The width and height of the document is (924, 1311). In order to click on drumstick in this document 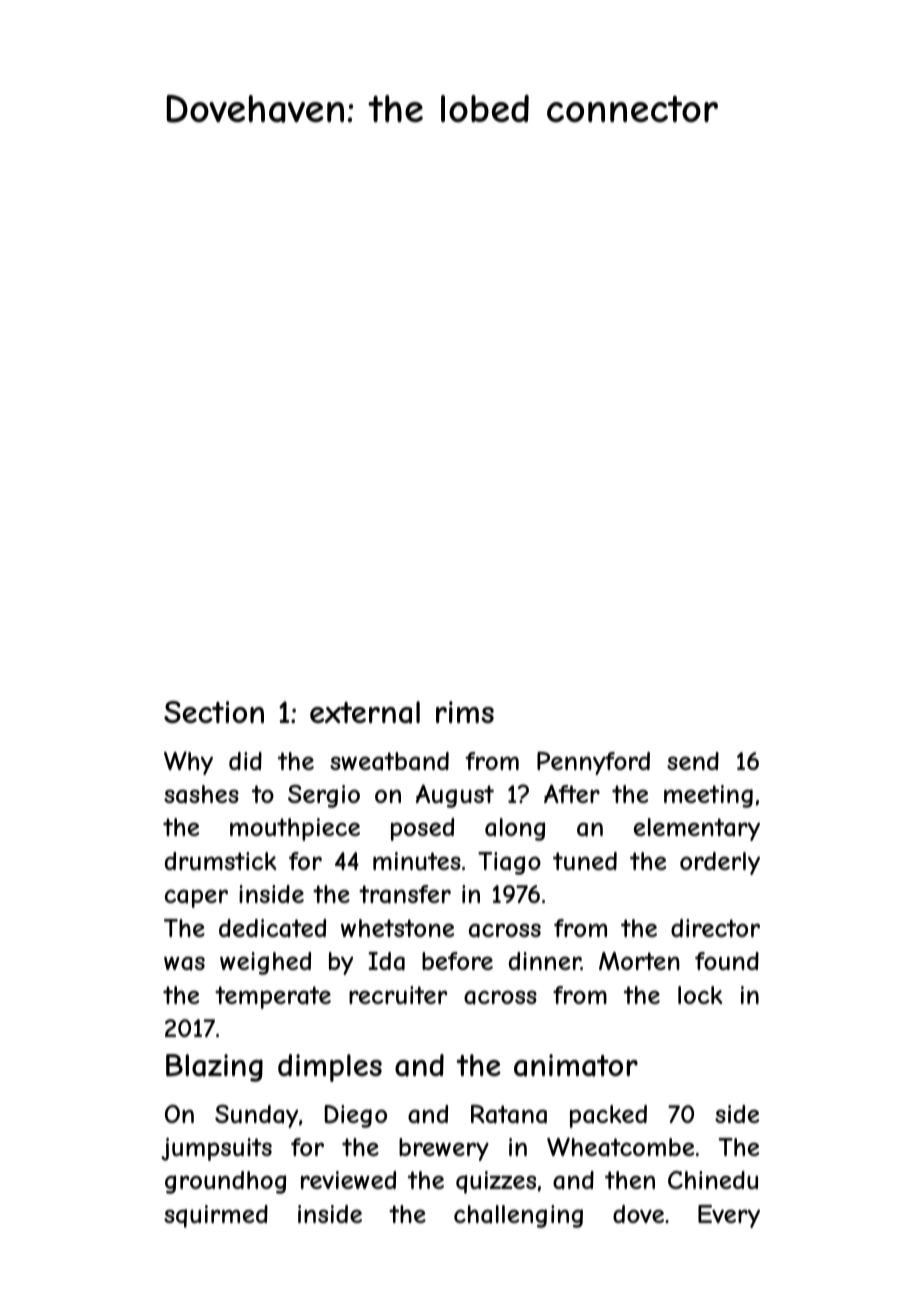, I will do `click(221, 861)`.
